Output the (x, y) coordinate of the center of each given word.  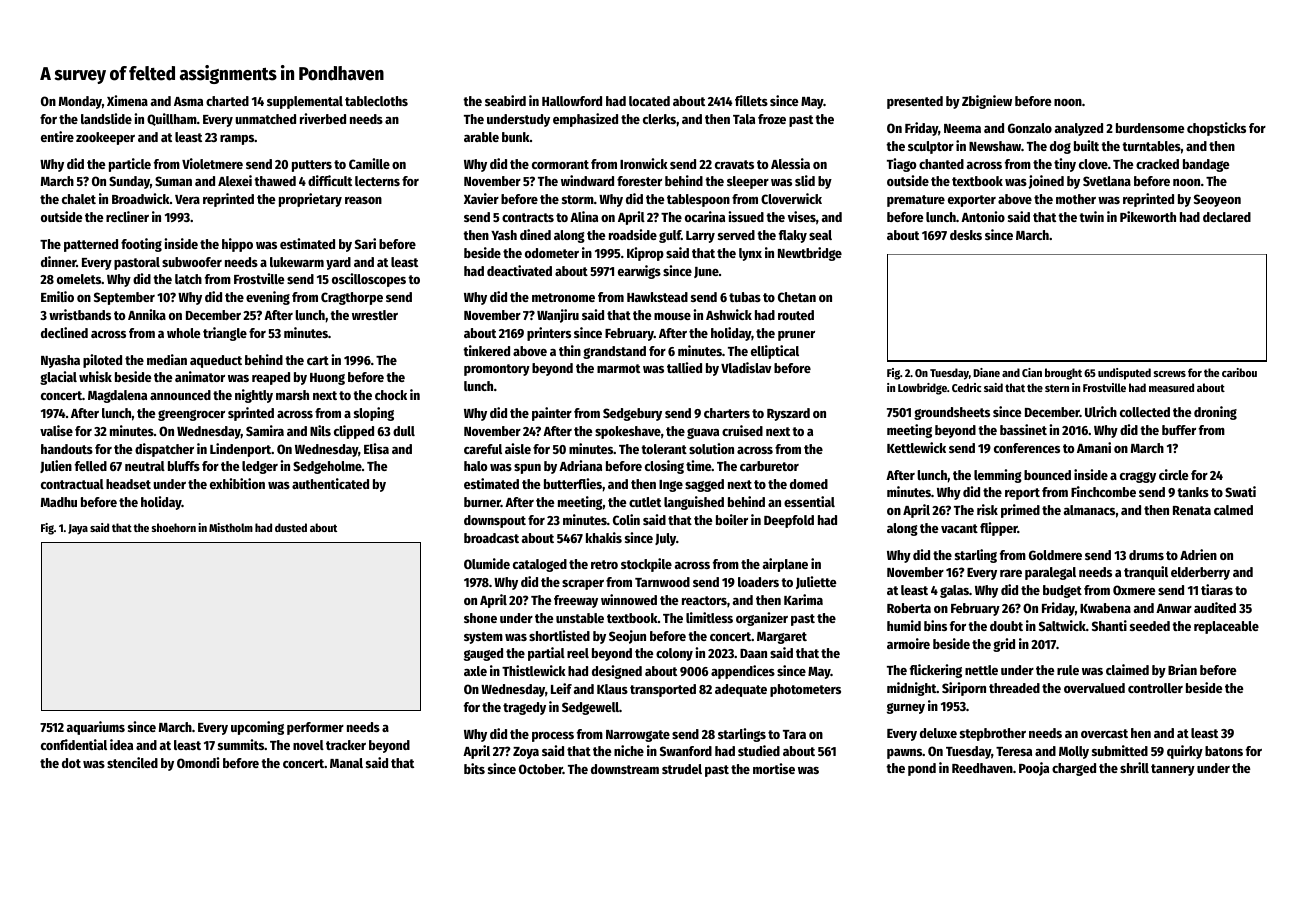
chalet (79, 199)
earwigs (639, 272)
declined (64, 332)
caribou (1239, 372)
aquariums (96, 728)
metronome (563, 297)
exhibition (237, 483)
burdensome (1150, 128)
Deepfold (789, 521)
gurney (906, 708)
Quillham (172, 119)
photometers (805, 690)
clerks (659, 119)
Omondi (198, 762)
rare (1011, 573)
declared (1227, 217)
